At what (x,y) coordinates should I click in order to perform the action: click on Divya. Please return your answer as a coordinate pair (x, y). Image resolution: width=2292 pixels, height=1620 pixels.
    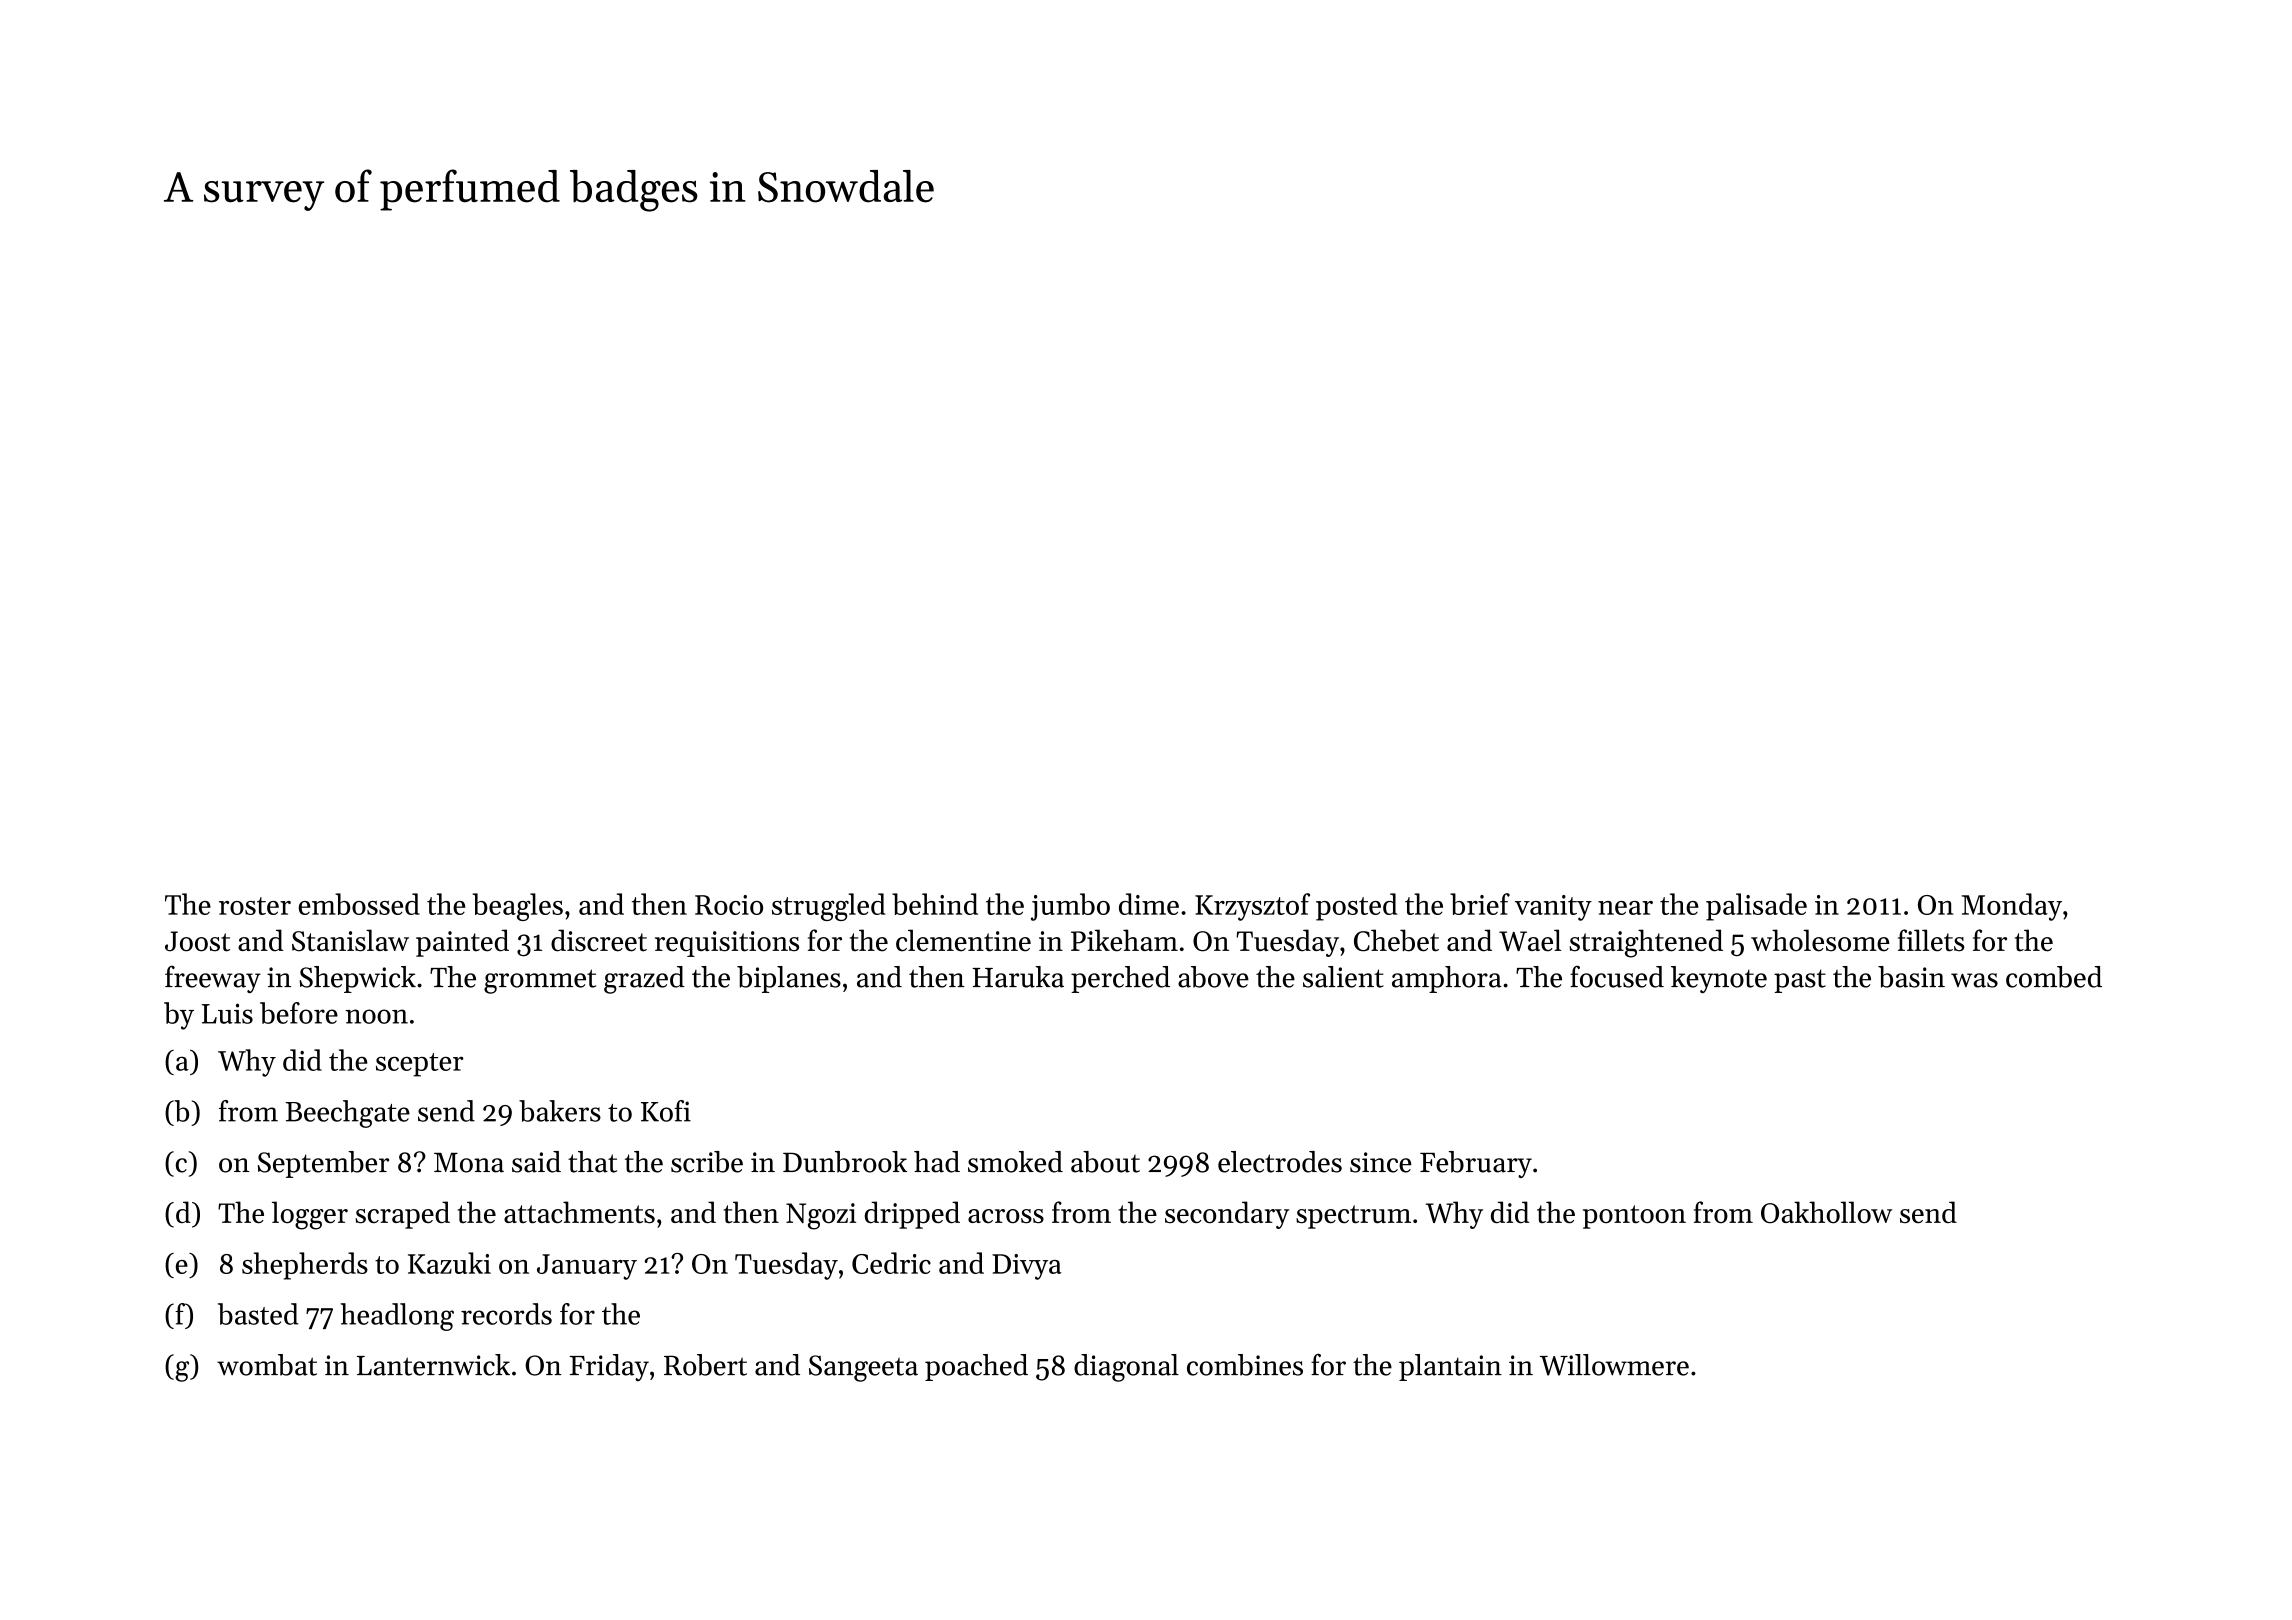
    Looking at the image, I should click on (1027, 1267).
